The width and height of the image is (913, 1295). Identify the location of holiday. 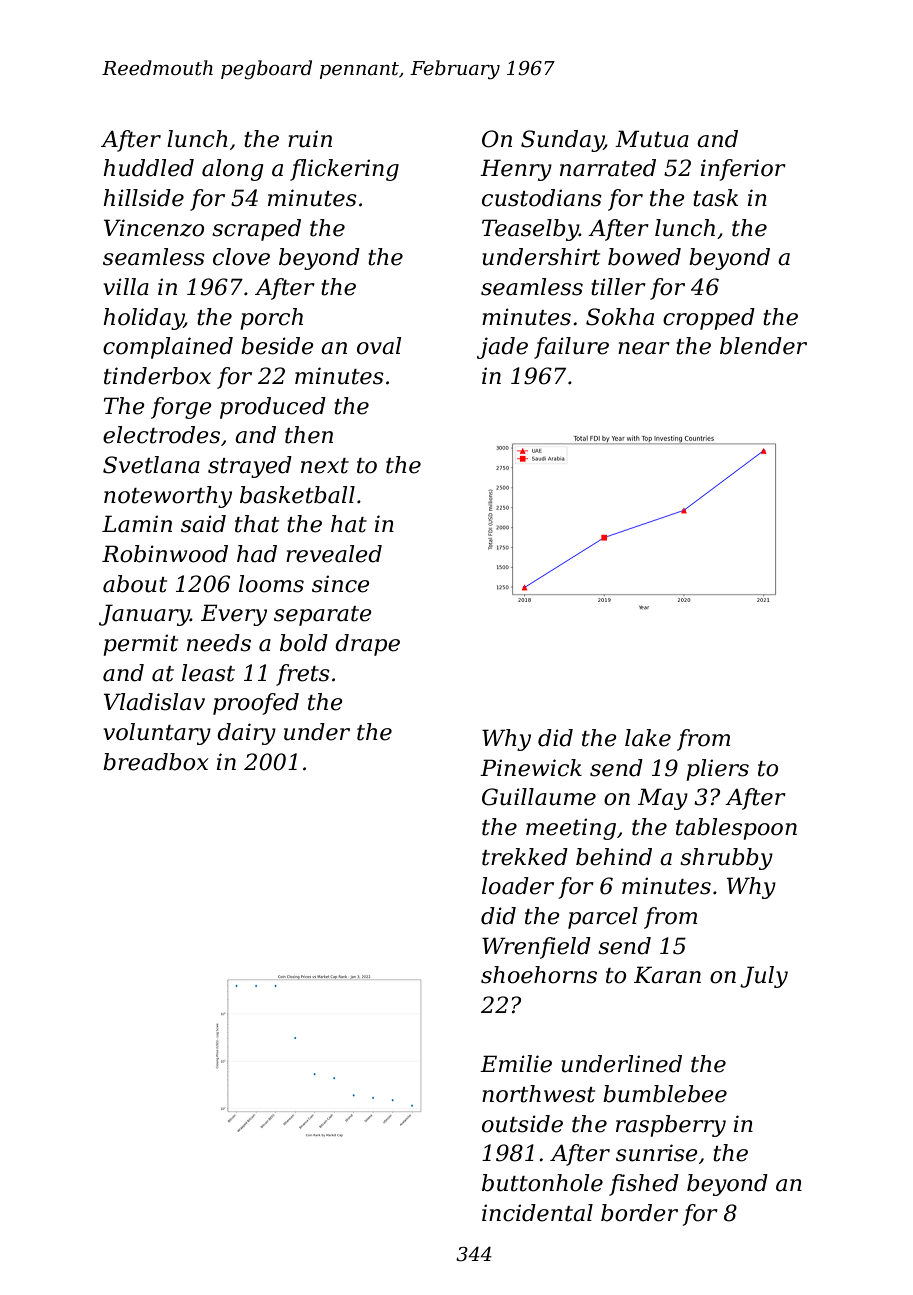
(143, 319).
